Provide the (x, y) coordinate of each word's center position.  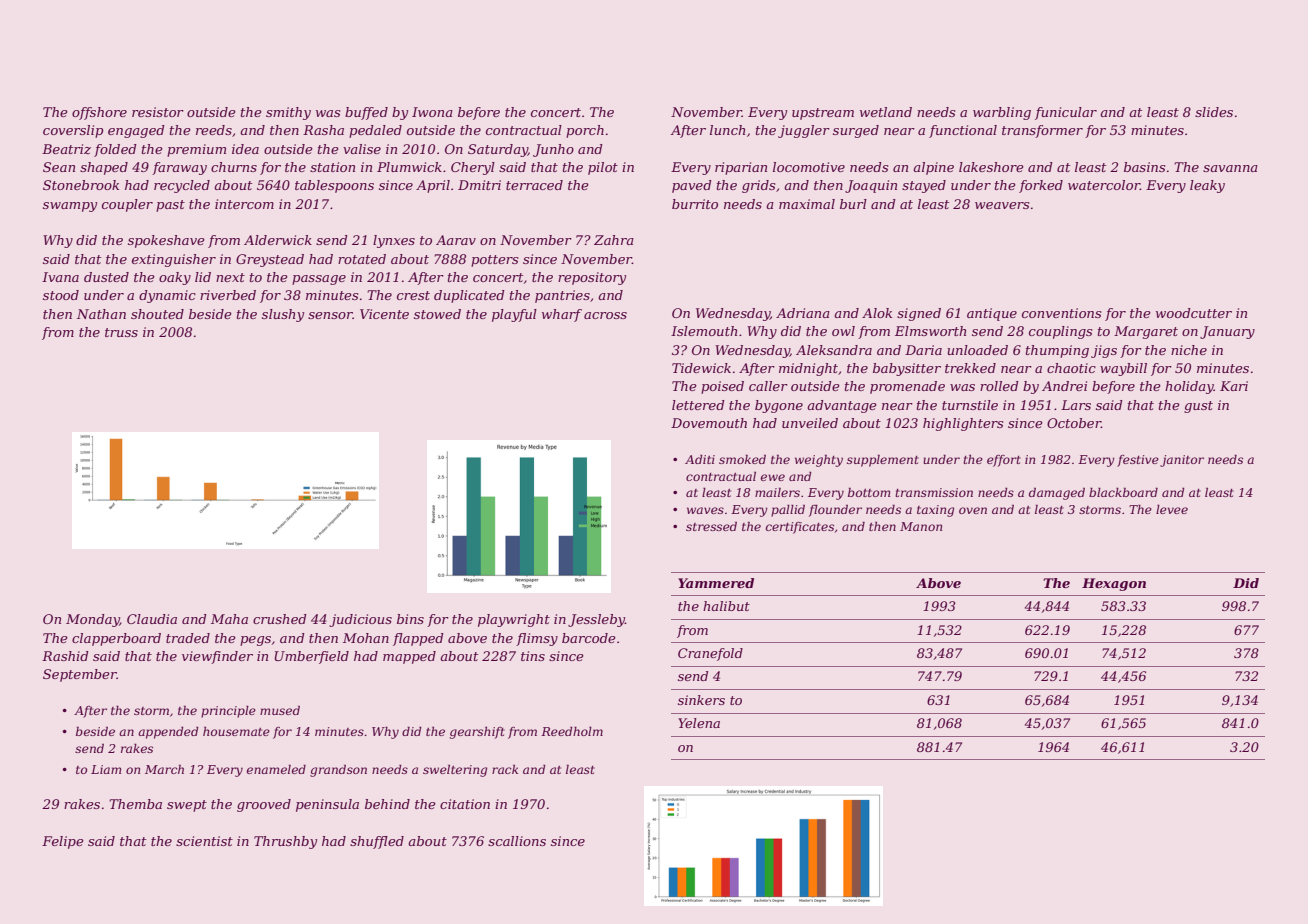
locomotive (809, 167)
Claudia (152, 619)
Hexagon (1114, 584)
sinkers (701, 700)
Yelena (699, 723)
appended (168, 733)
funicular (1066, 113)
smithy (288, 113)
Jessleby (596, 620)
